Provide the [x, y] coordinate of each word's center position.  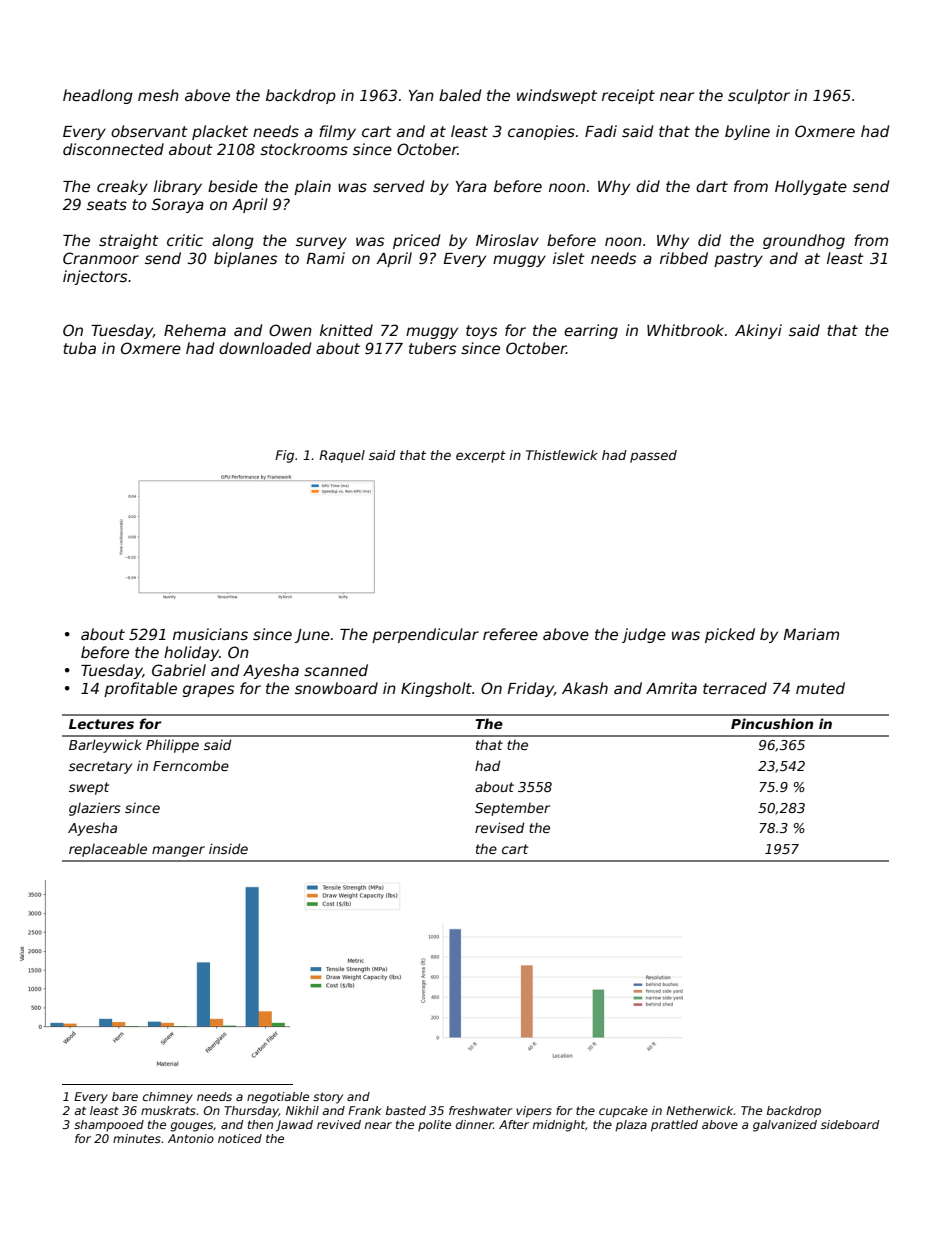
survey [321, 243]
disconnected [113, 149]
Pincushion [772, 723]
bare [125, 1096]
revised [499, 827]
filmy [337, 132]
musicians [210, 634]
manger [178, 851]
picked [730, 635]
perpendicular [425, 635]
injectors [95, 277]
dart [712, 186]
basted [406, 1110]
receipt [628, 96]
